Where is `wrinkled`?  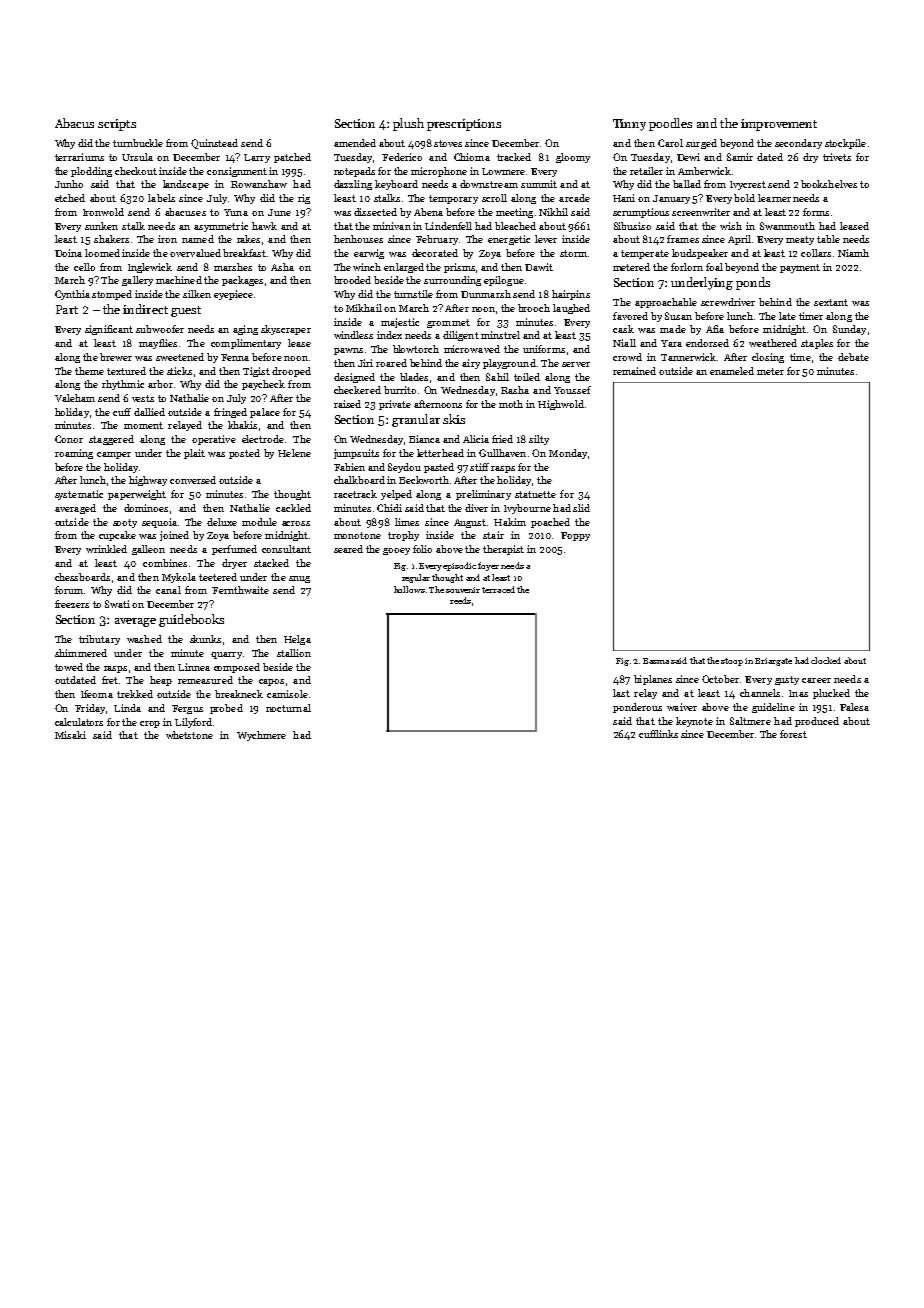 wrinkled is located at coordinates (106, 549).
